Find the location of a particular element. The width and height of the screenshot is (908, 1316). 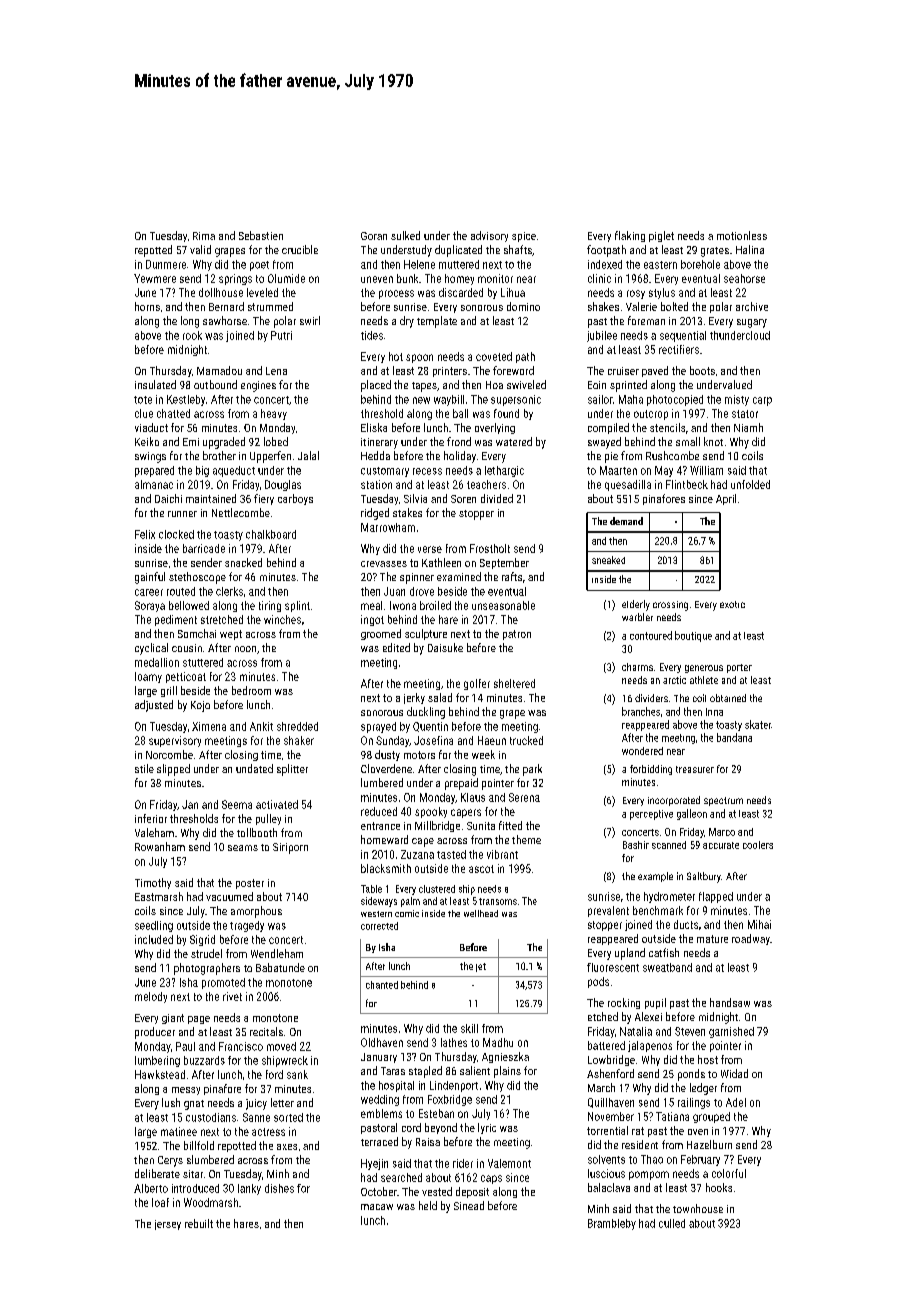

palm is located at coordinates (410, 902).
